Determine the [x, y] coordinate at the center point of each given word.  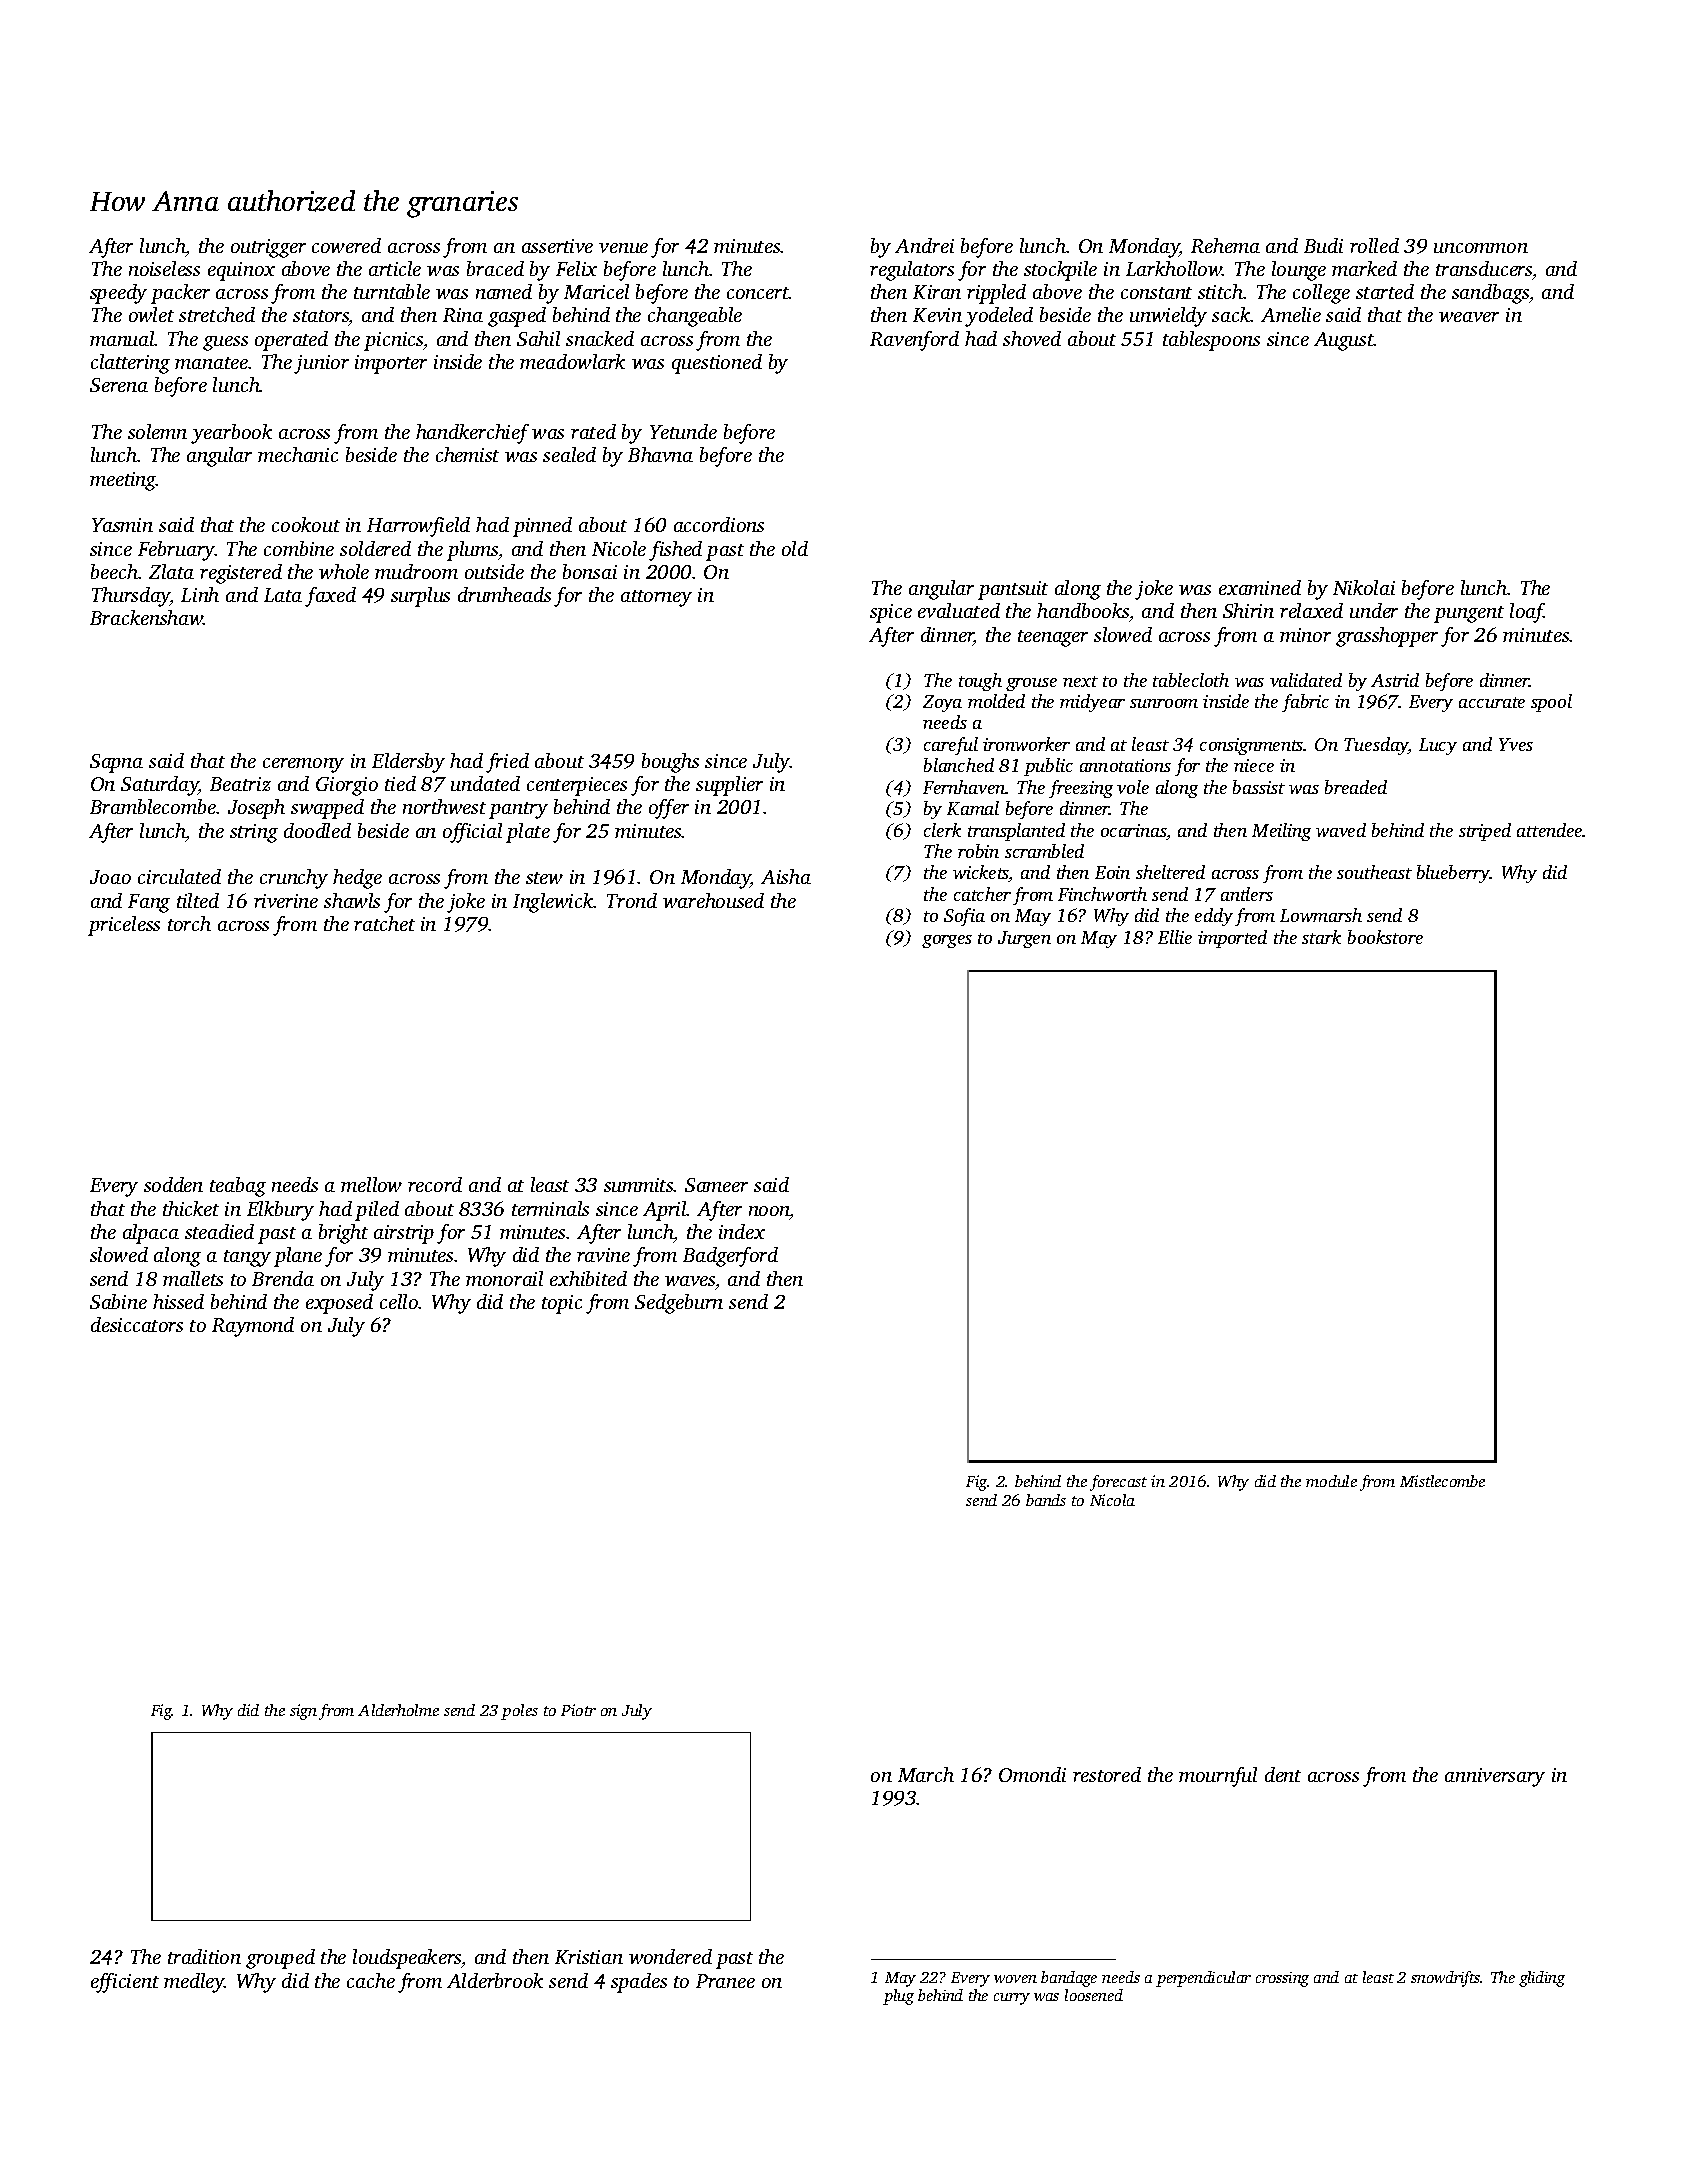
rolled [1374, 245]
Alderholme [398, 1710]
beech [114, 571]
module [1331, 1481]
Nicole [619, 548]
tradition [204, 1956]
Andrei [924, 245]
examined [1260, 587]
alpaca [151, 1234]
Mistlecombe [1442, 1481]
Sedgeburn [679, 1304]
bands [1046, 1500]
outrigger [268, 248]
